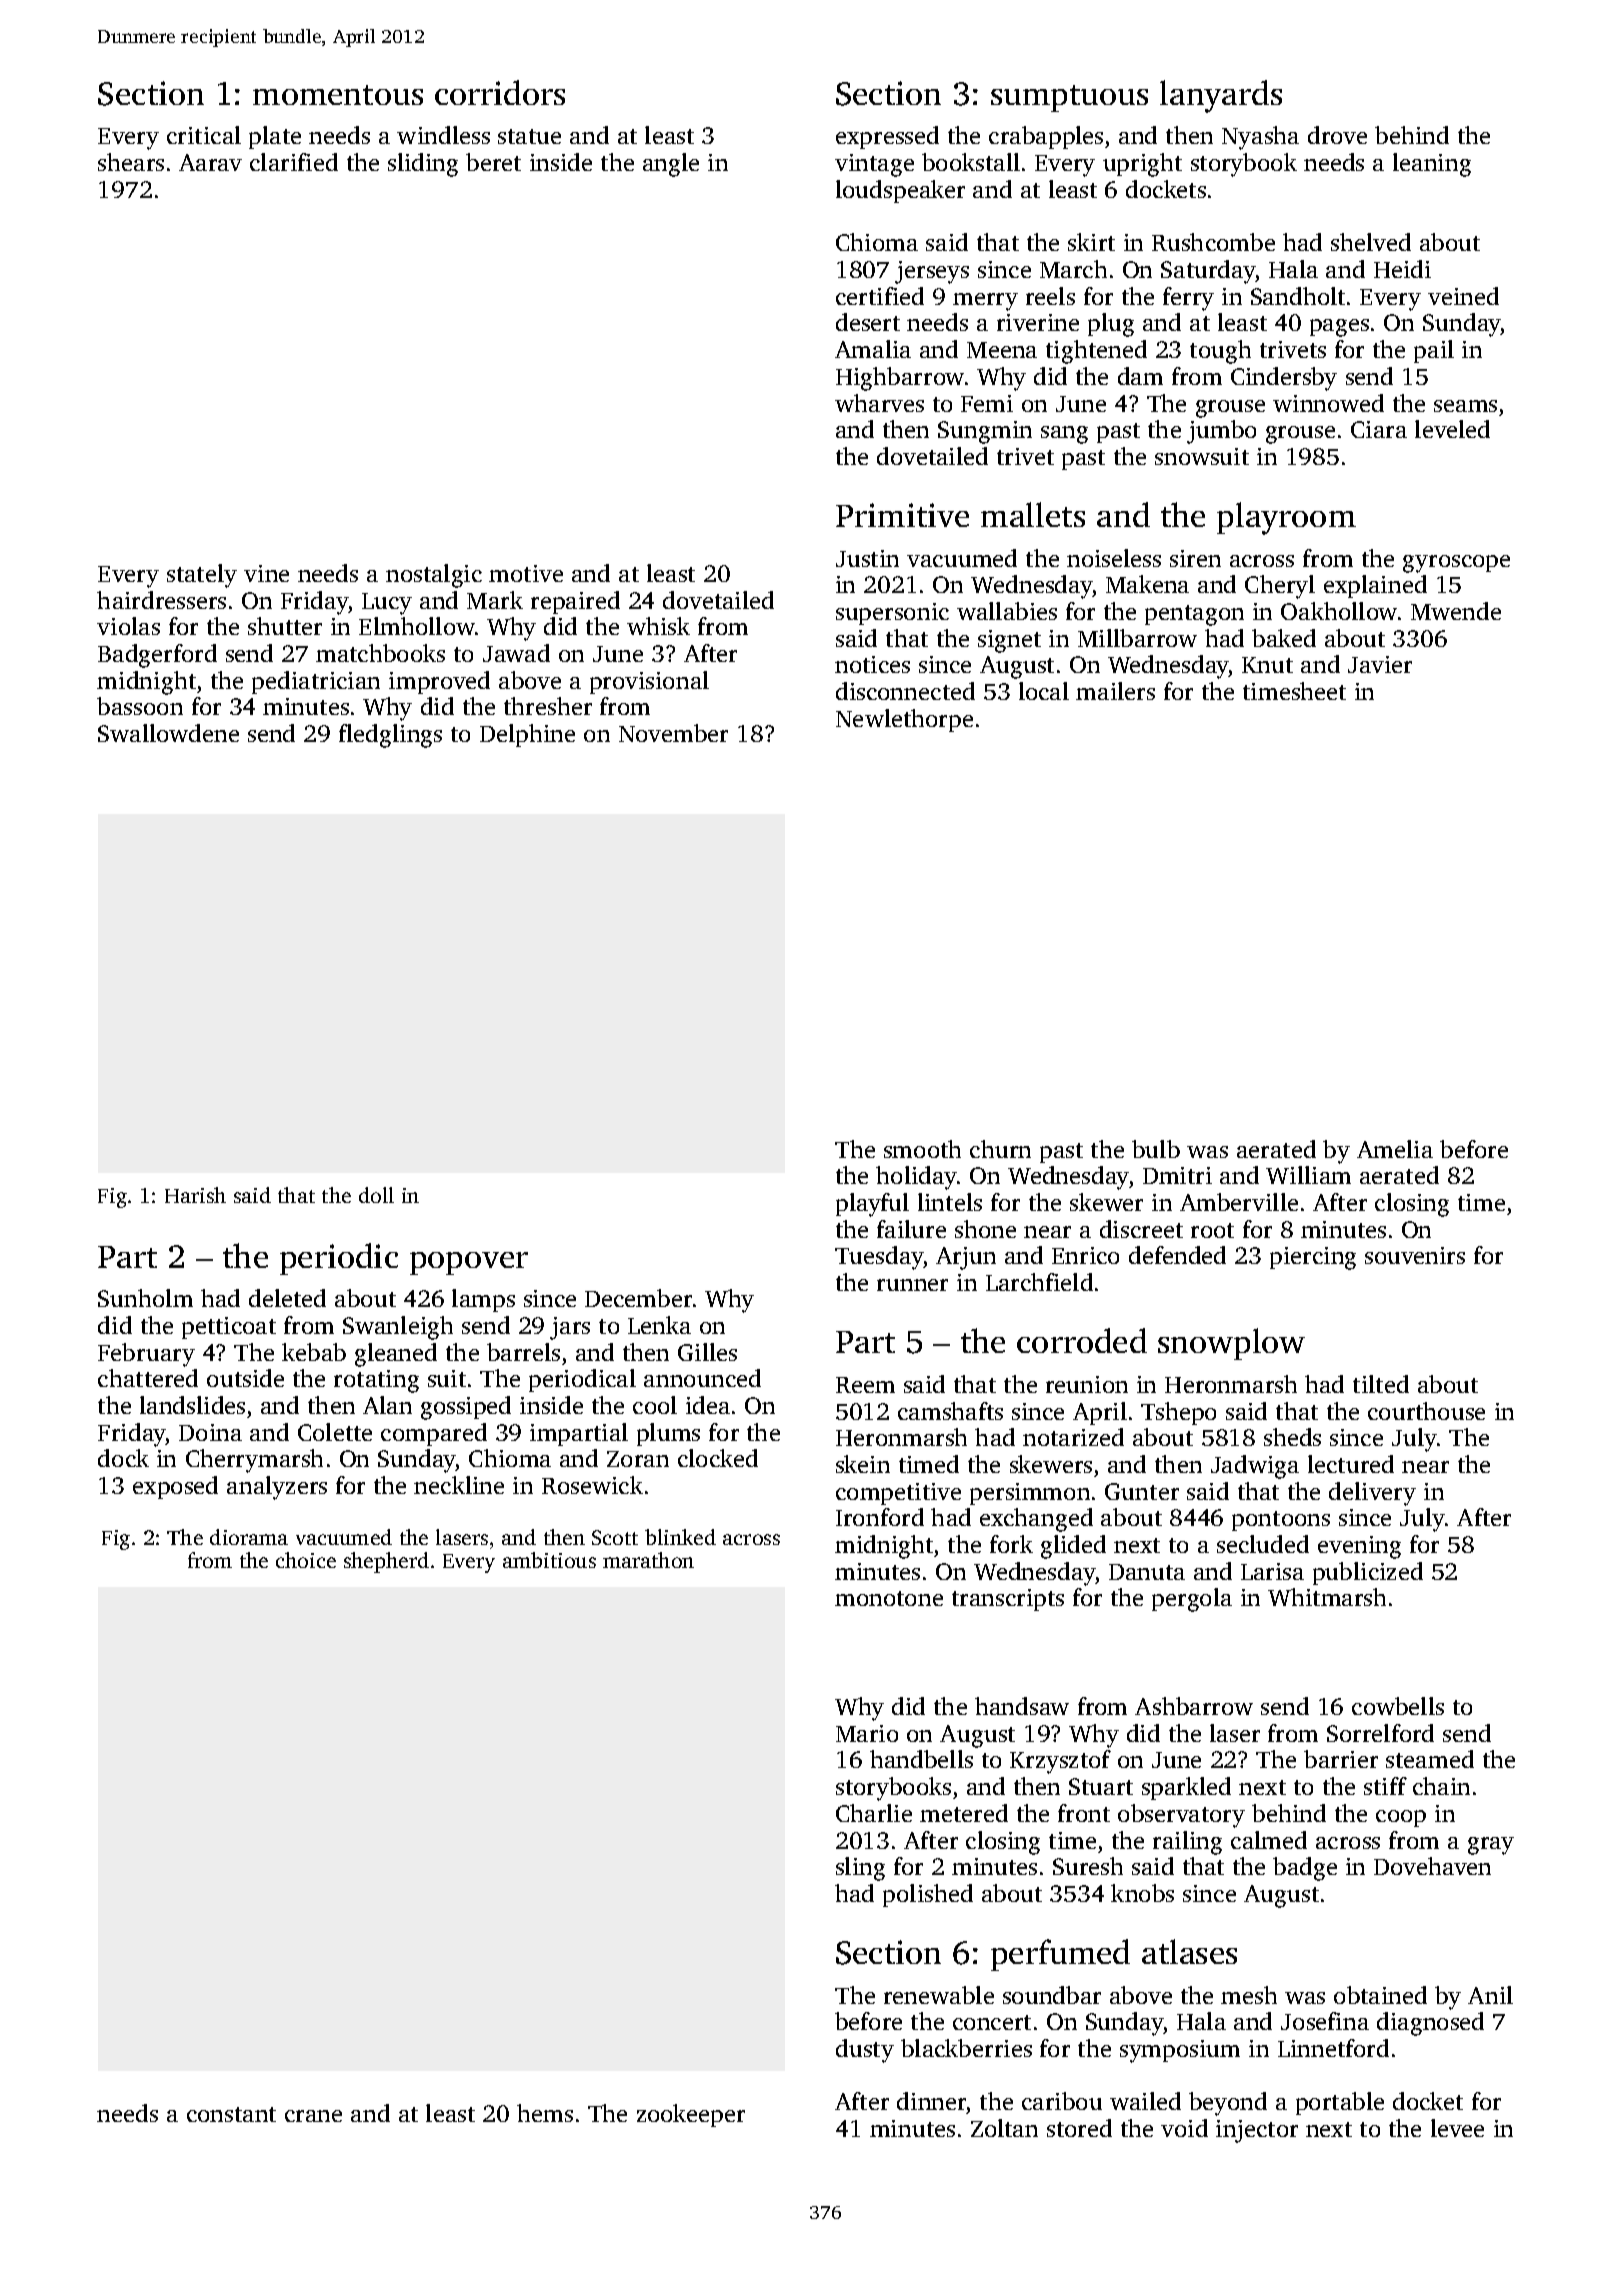 Image resolution: width=1620 pixels, height=2292 pixels. I want to click on playroom, so click(1286, 518).
